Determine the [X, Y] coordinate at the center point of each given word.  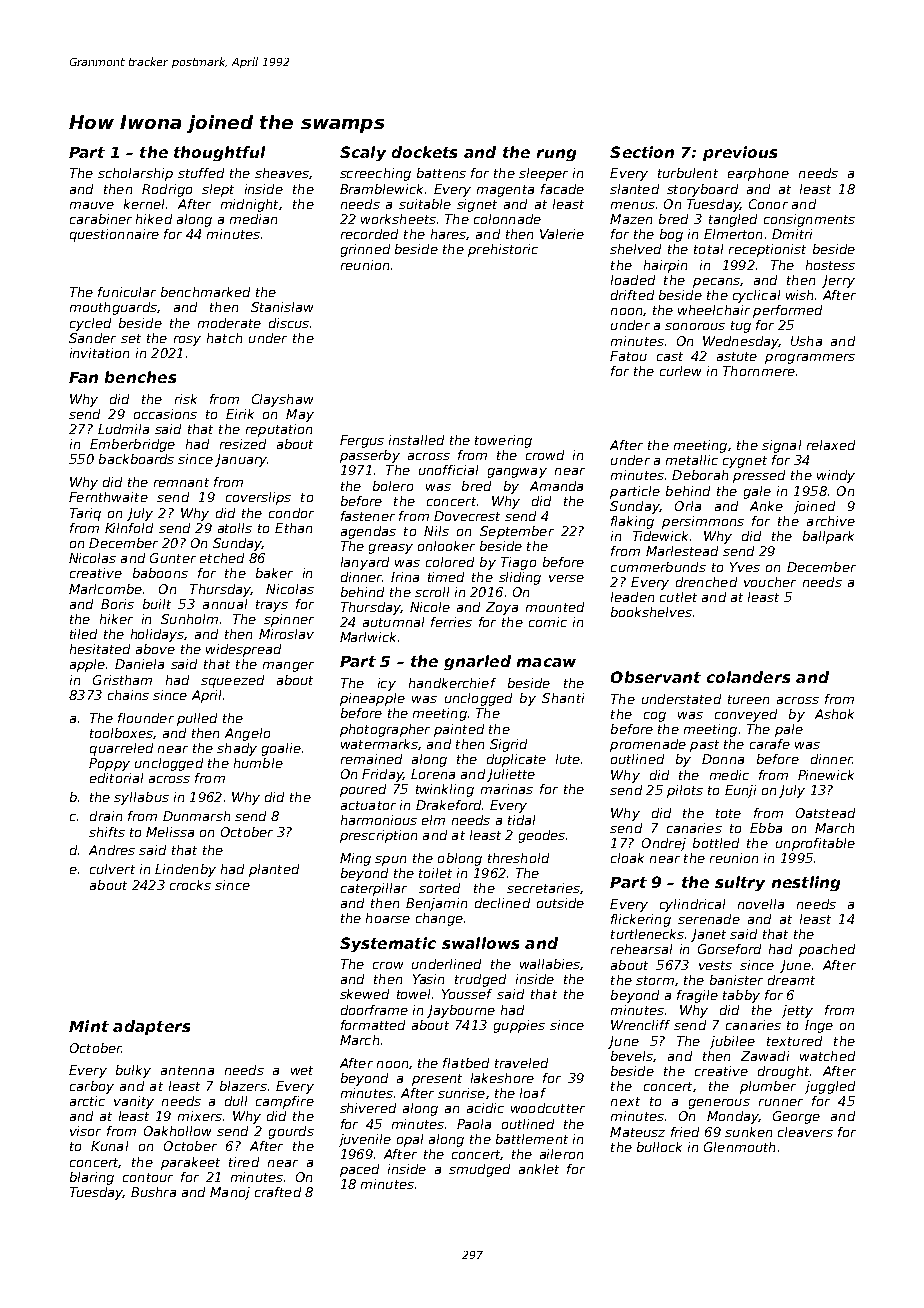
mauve [92, 205]
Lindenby [185, 870]
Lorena [433, 774]
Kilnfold [129, 528]
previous [740, 153]
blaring [92, 1178]
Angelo [247, 734]
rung [556, 155]
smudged [479, 1170]
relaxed [831, 445]
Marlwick [368, 637]
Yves [745, 567]
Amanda [556, 486]
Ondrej [664, 844]
